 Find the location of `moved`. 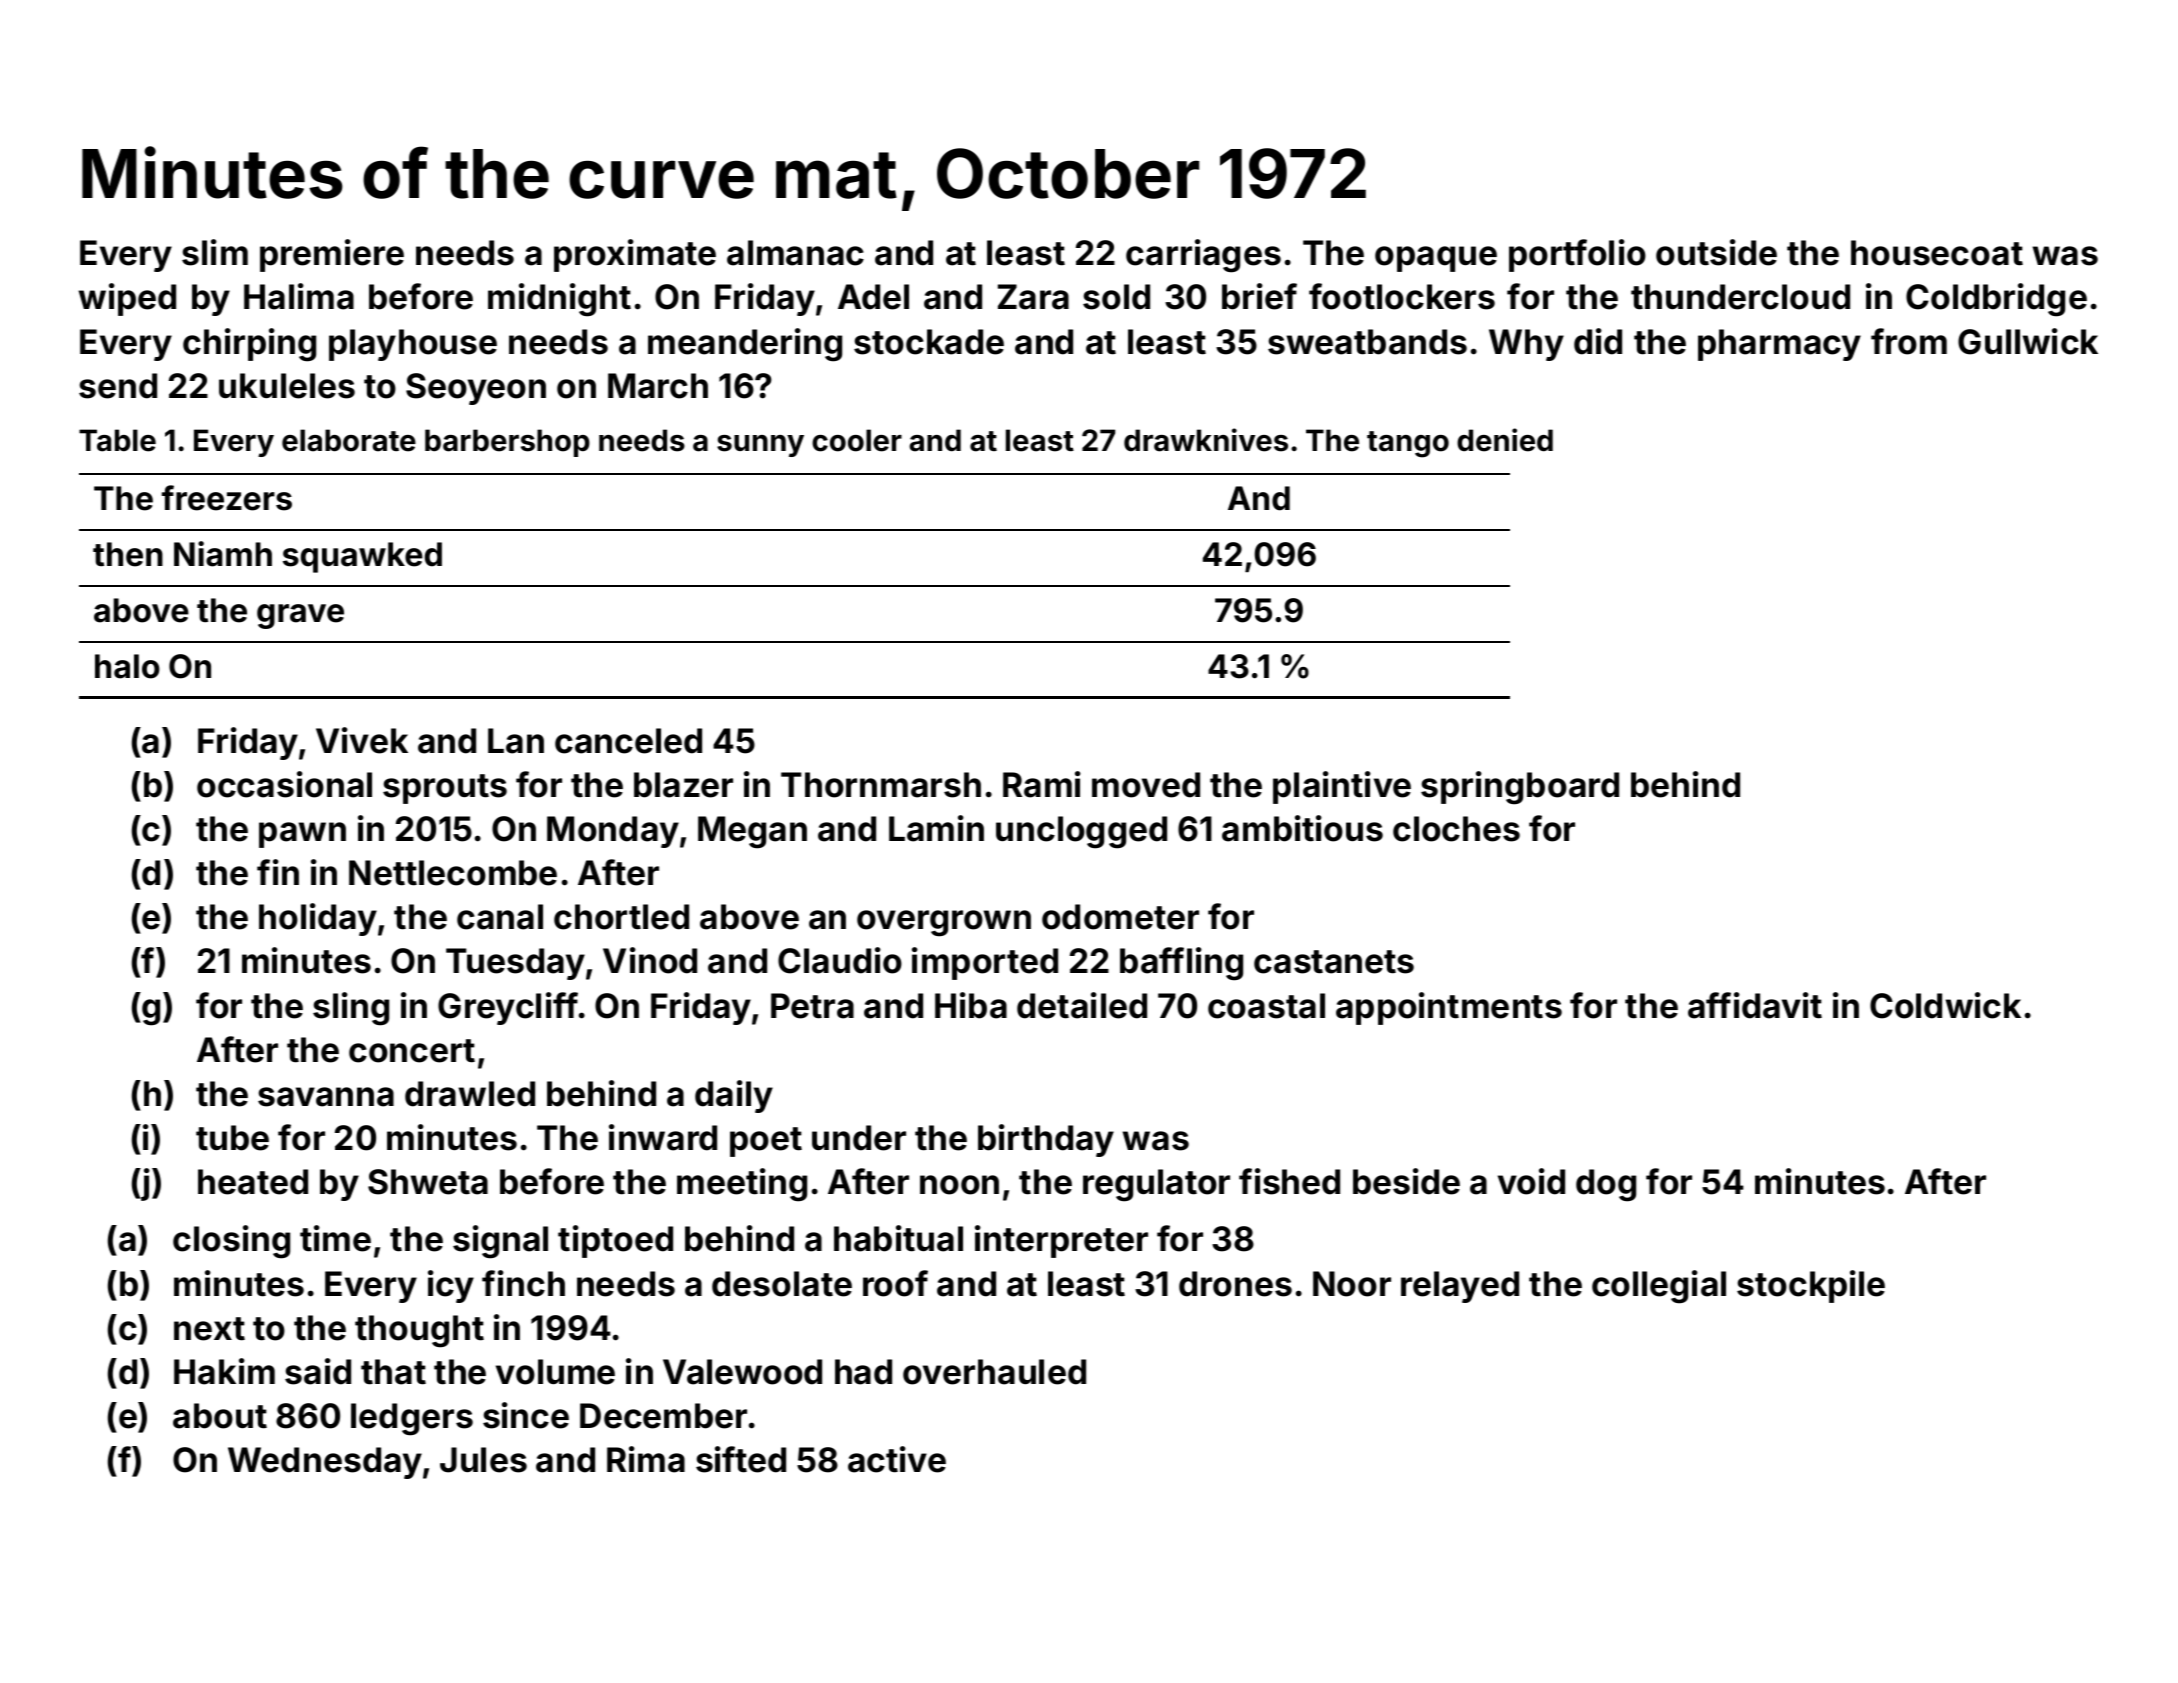

moved is located at coordinates (1146, 785).
